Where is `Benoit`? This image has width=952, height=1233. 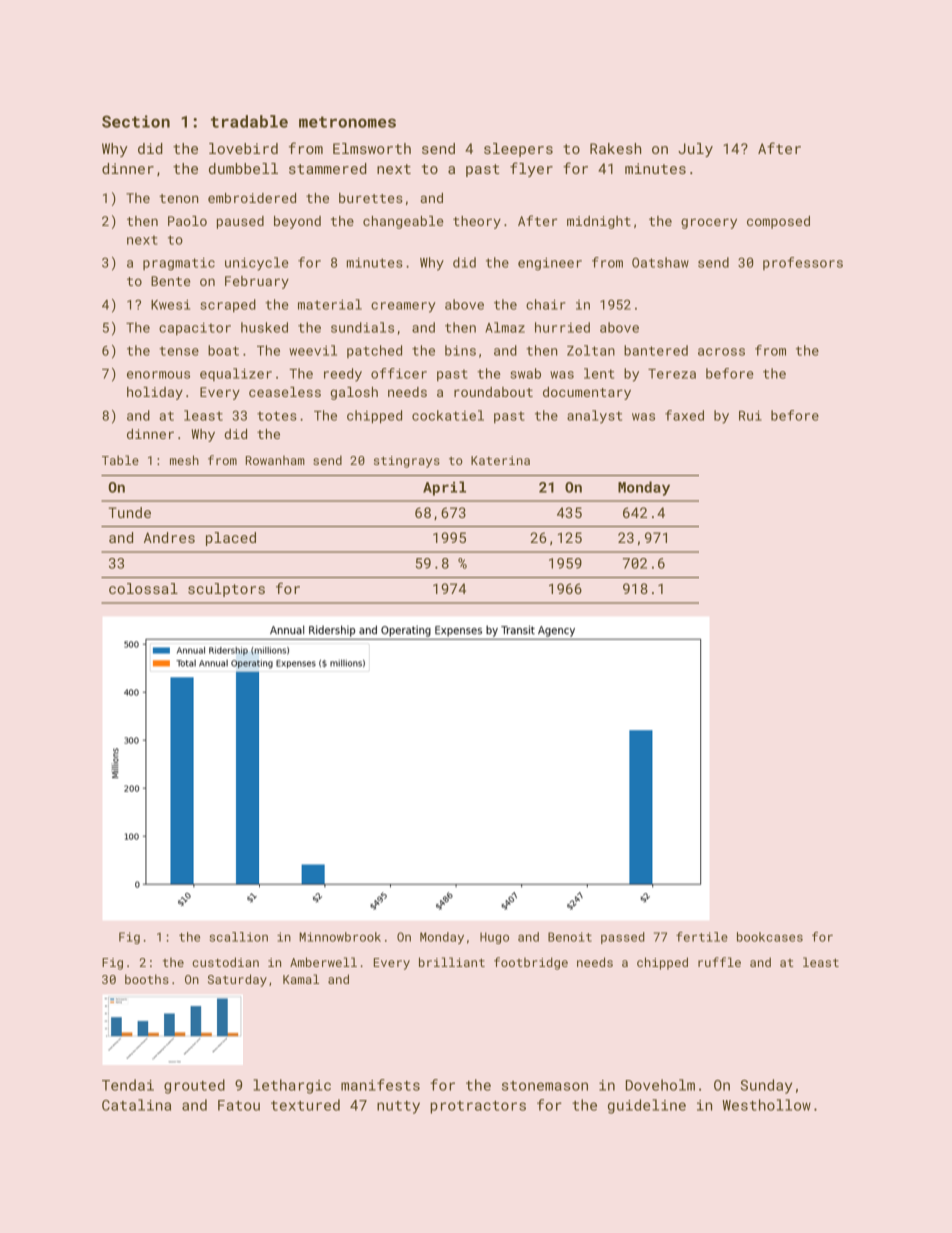
Benoit is located at coordinates (570, 937).
